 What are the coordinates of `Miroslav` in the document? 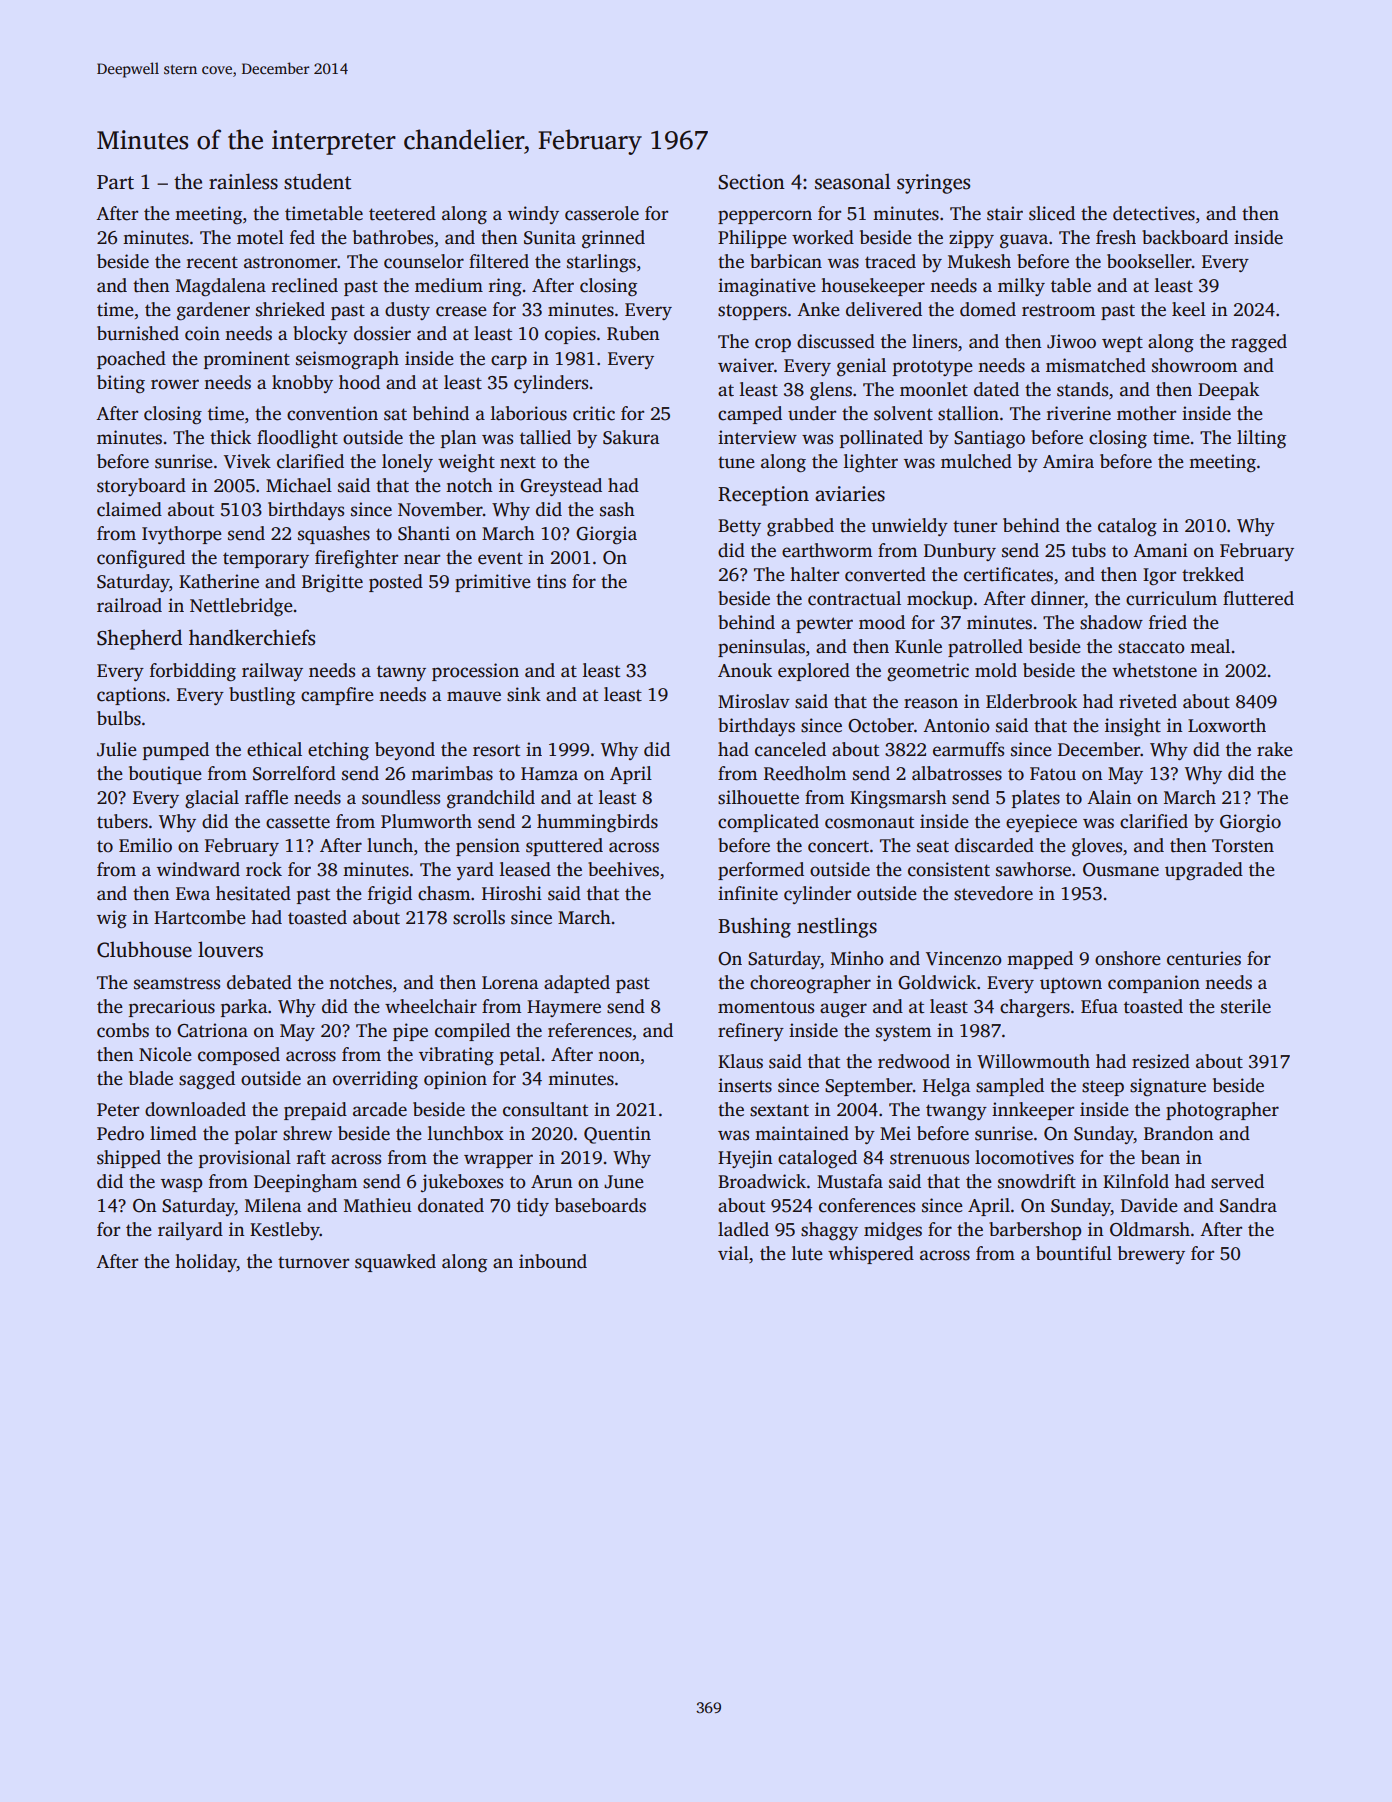 It's located at (754, 701).
